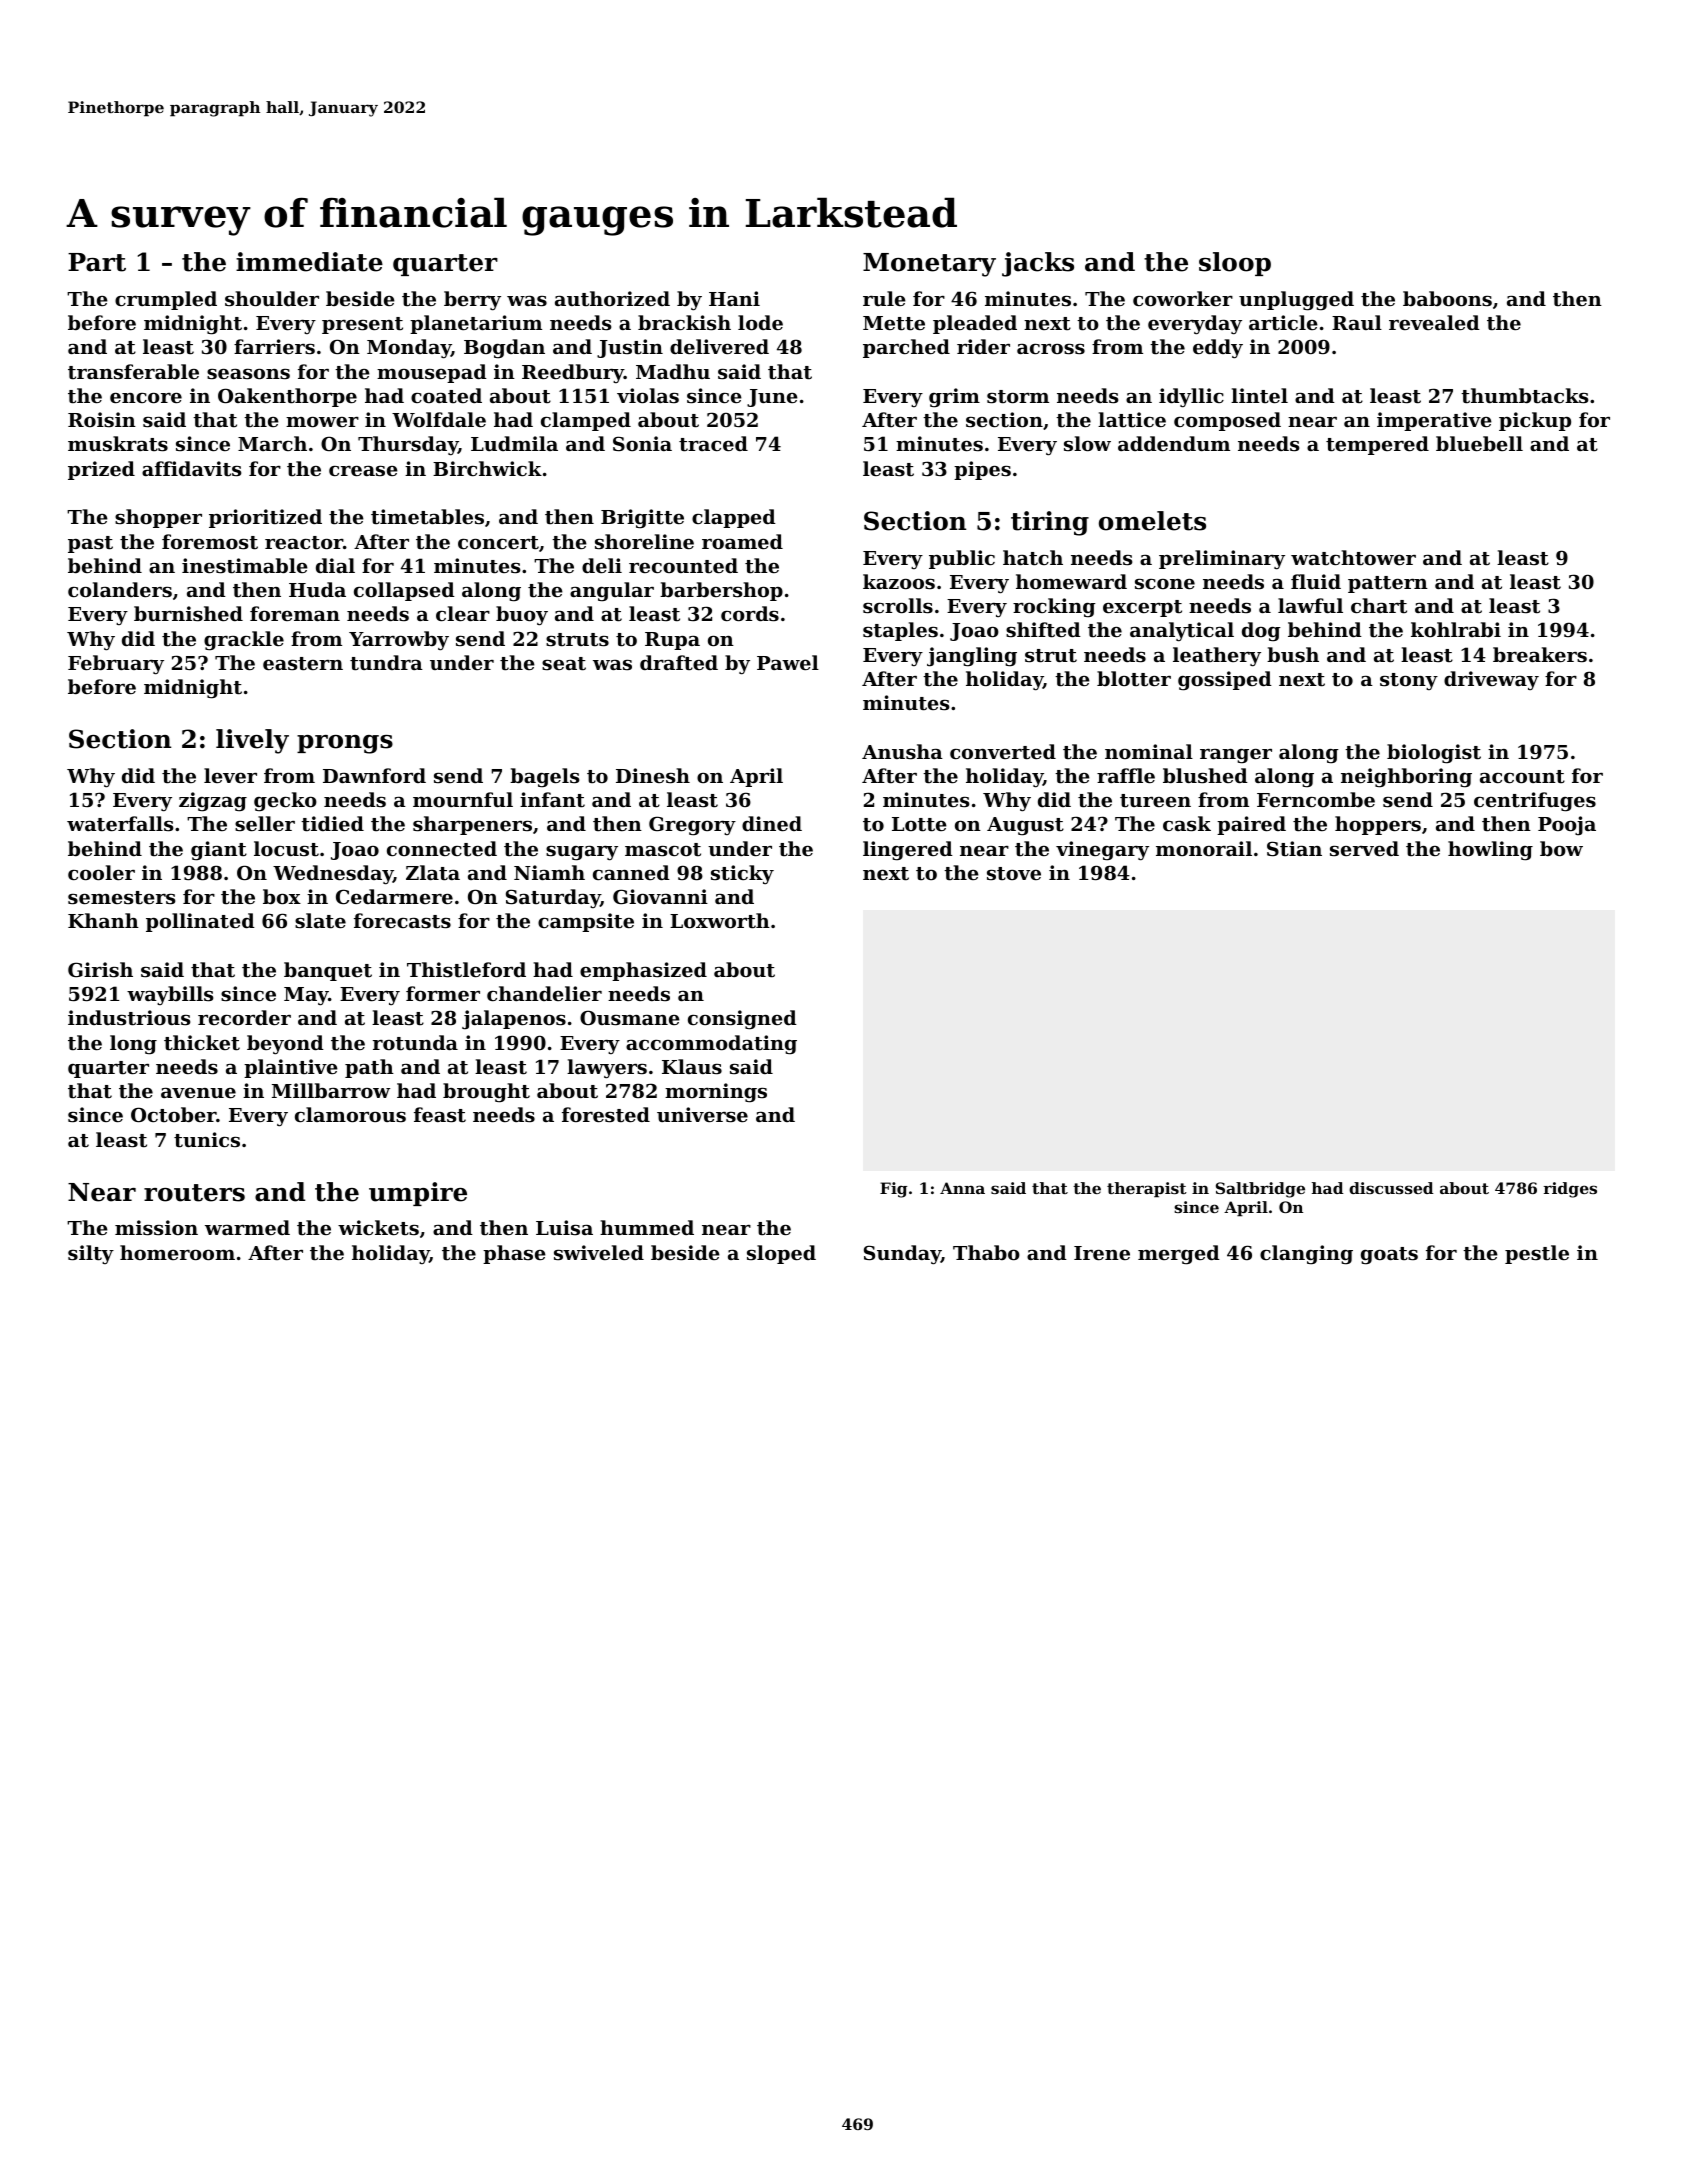 The image size is (1683, 2178). What do you see at coordinates (1014, 874) in the screenshot?
I see `stove` at bounding box center [1014, 874].
